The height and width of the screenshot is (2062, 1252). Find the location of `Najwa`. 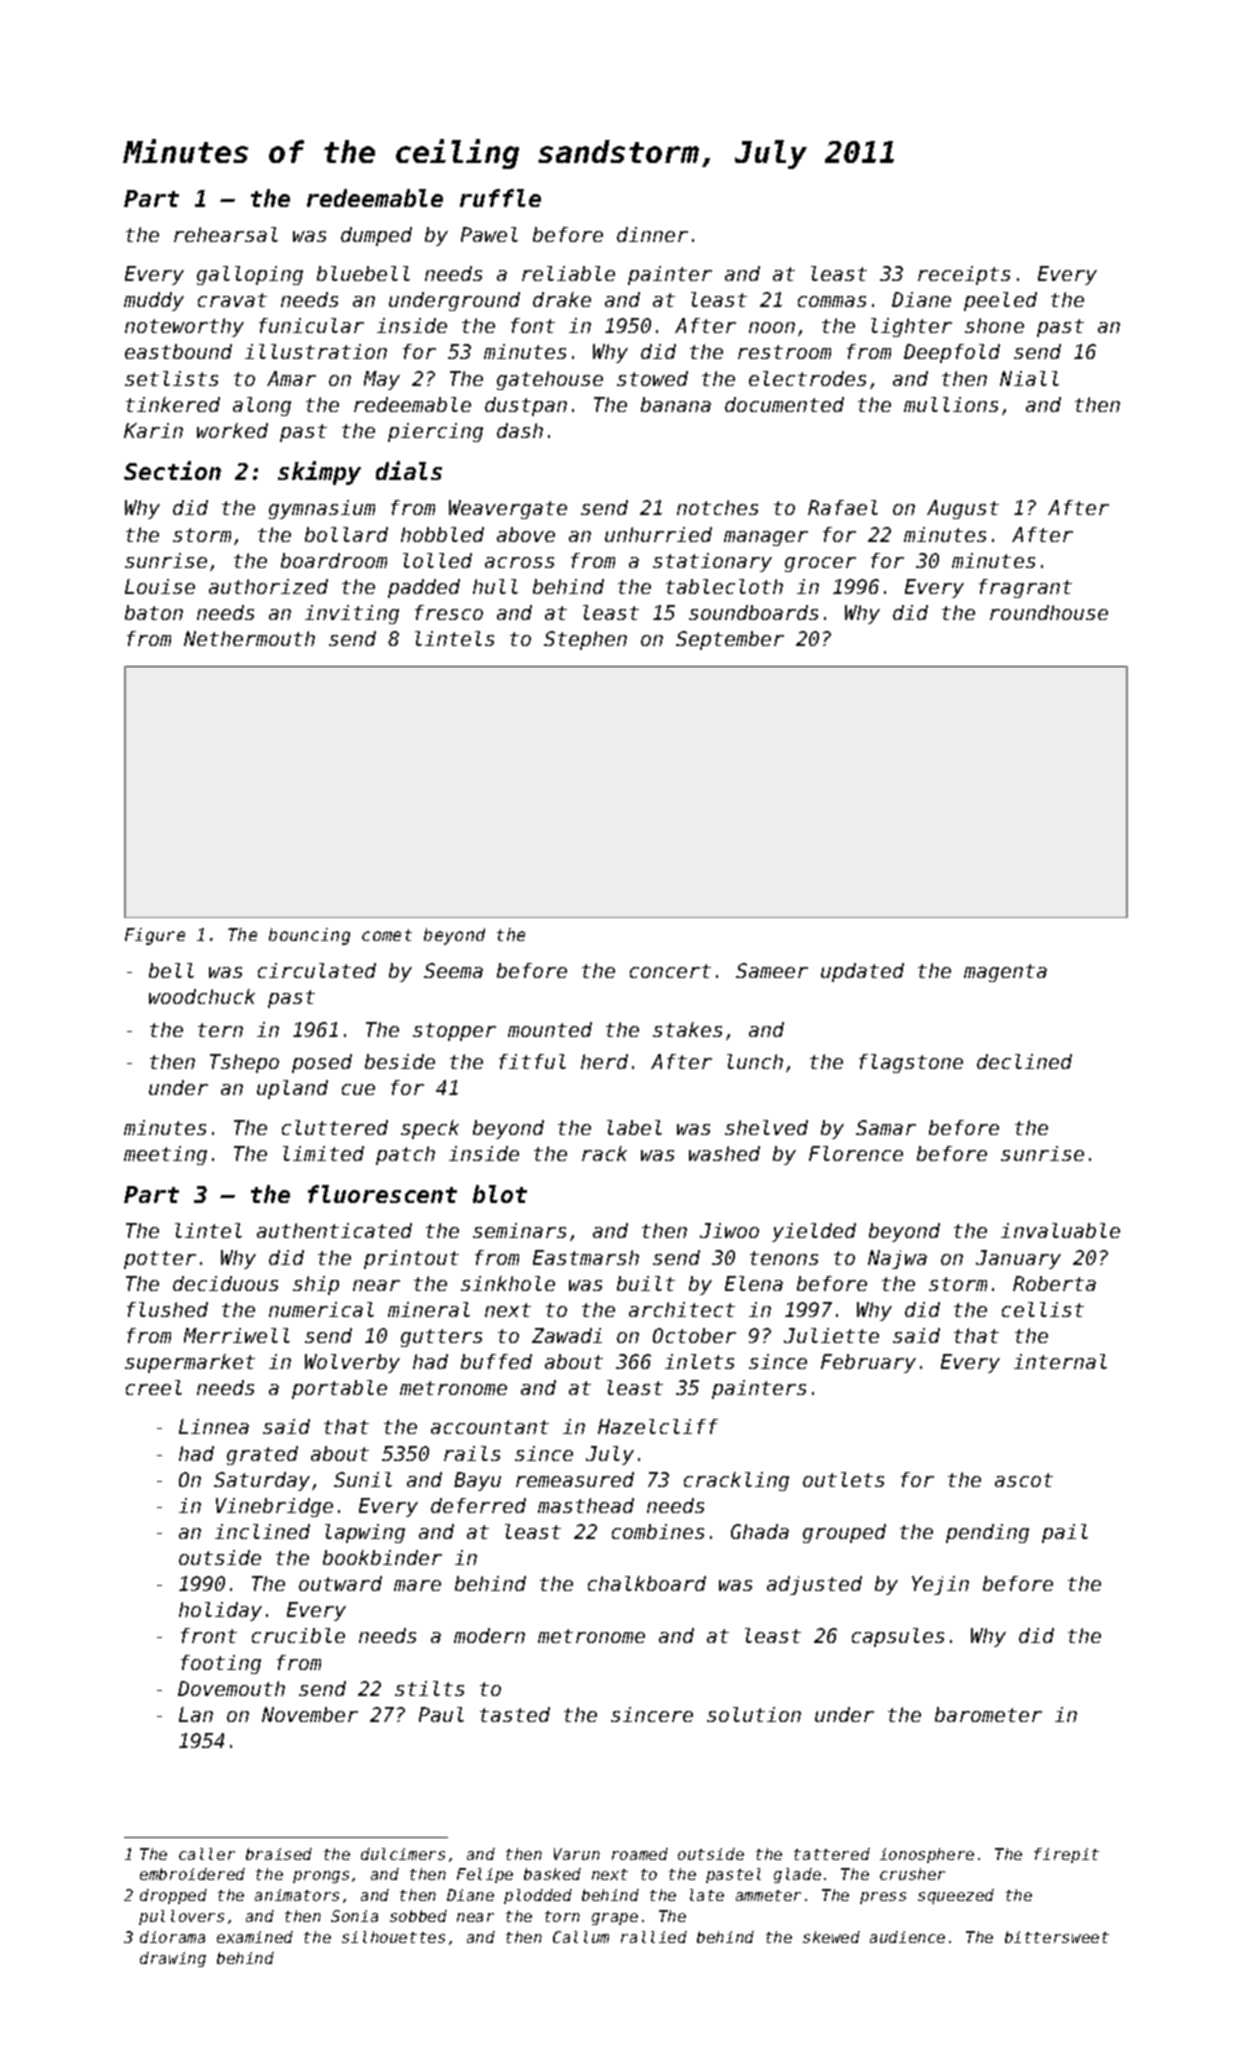

Najwa is located at coordinates (897, 1259).
